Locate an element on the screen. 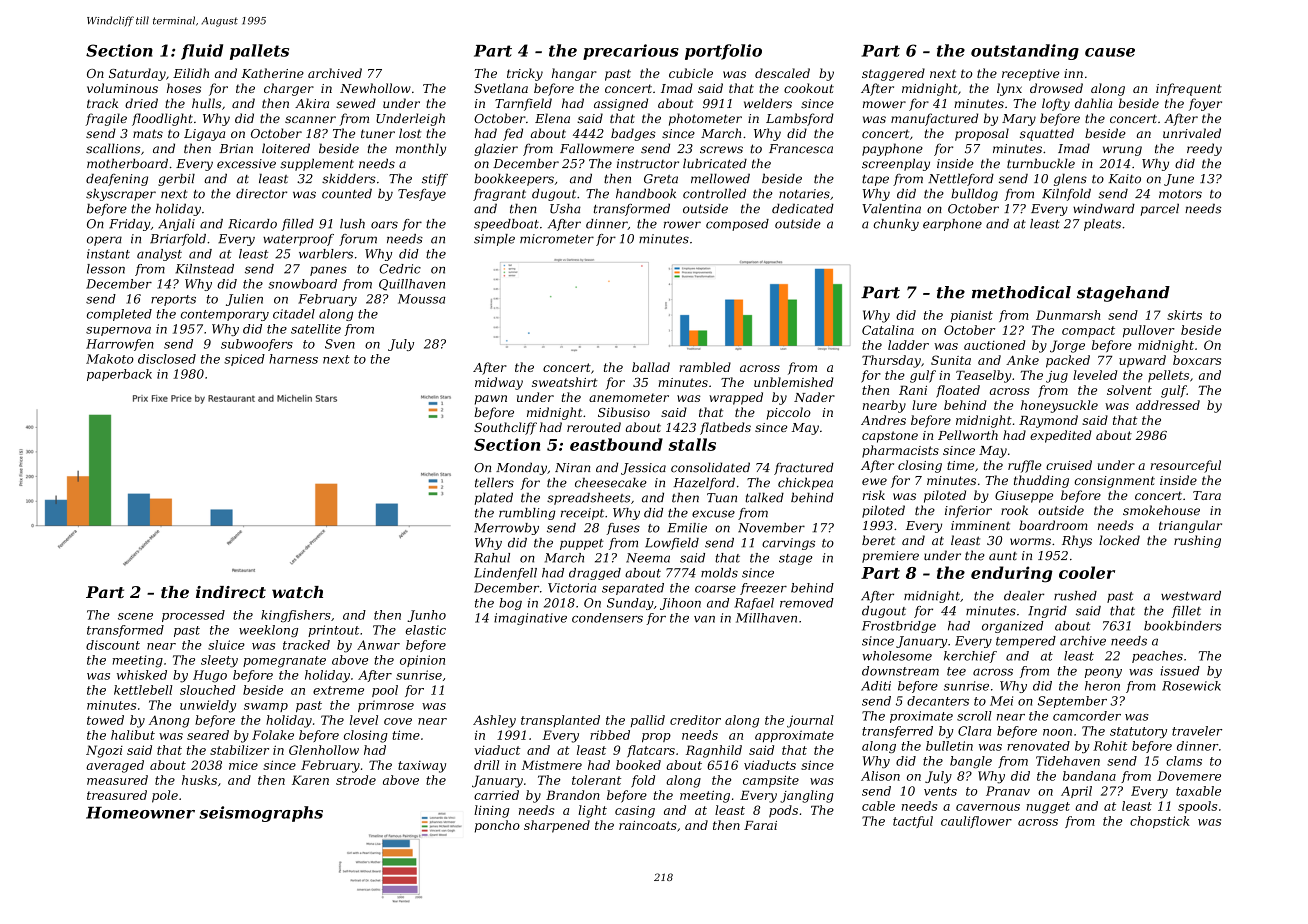 This screenshot has width=1308, height=924. scanner is located at coordinates (310, 119).
